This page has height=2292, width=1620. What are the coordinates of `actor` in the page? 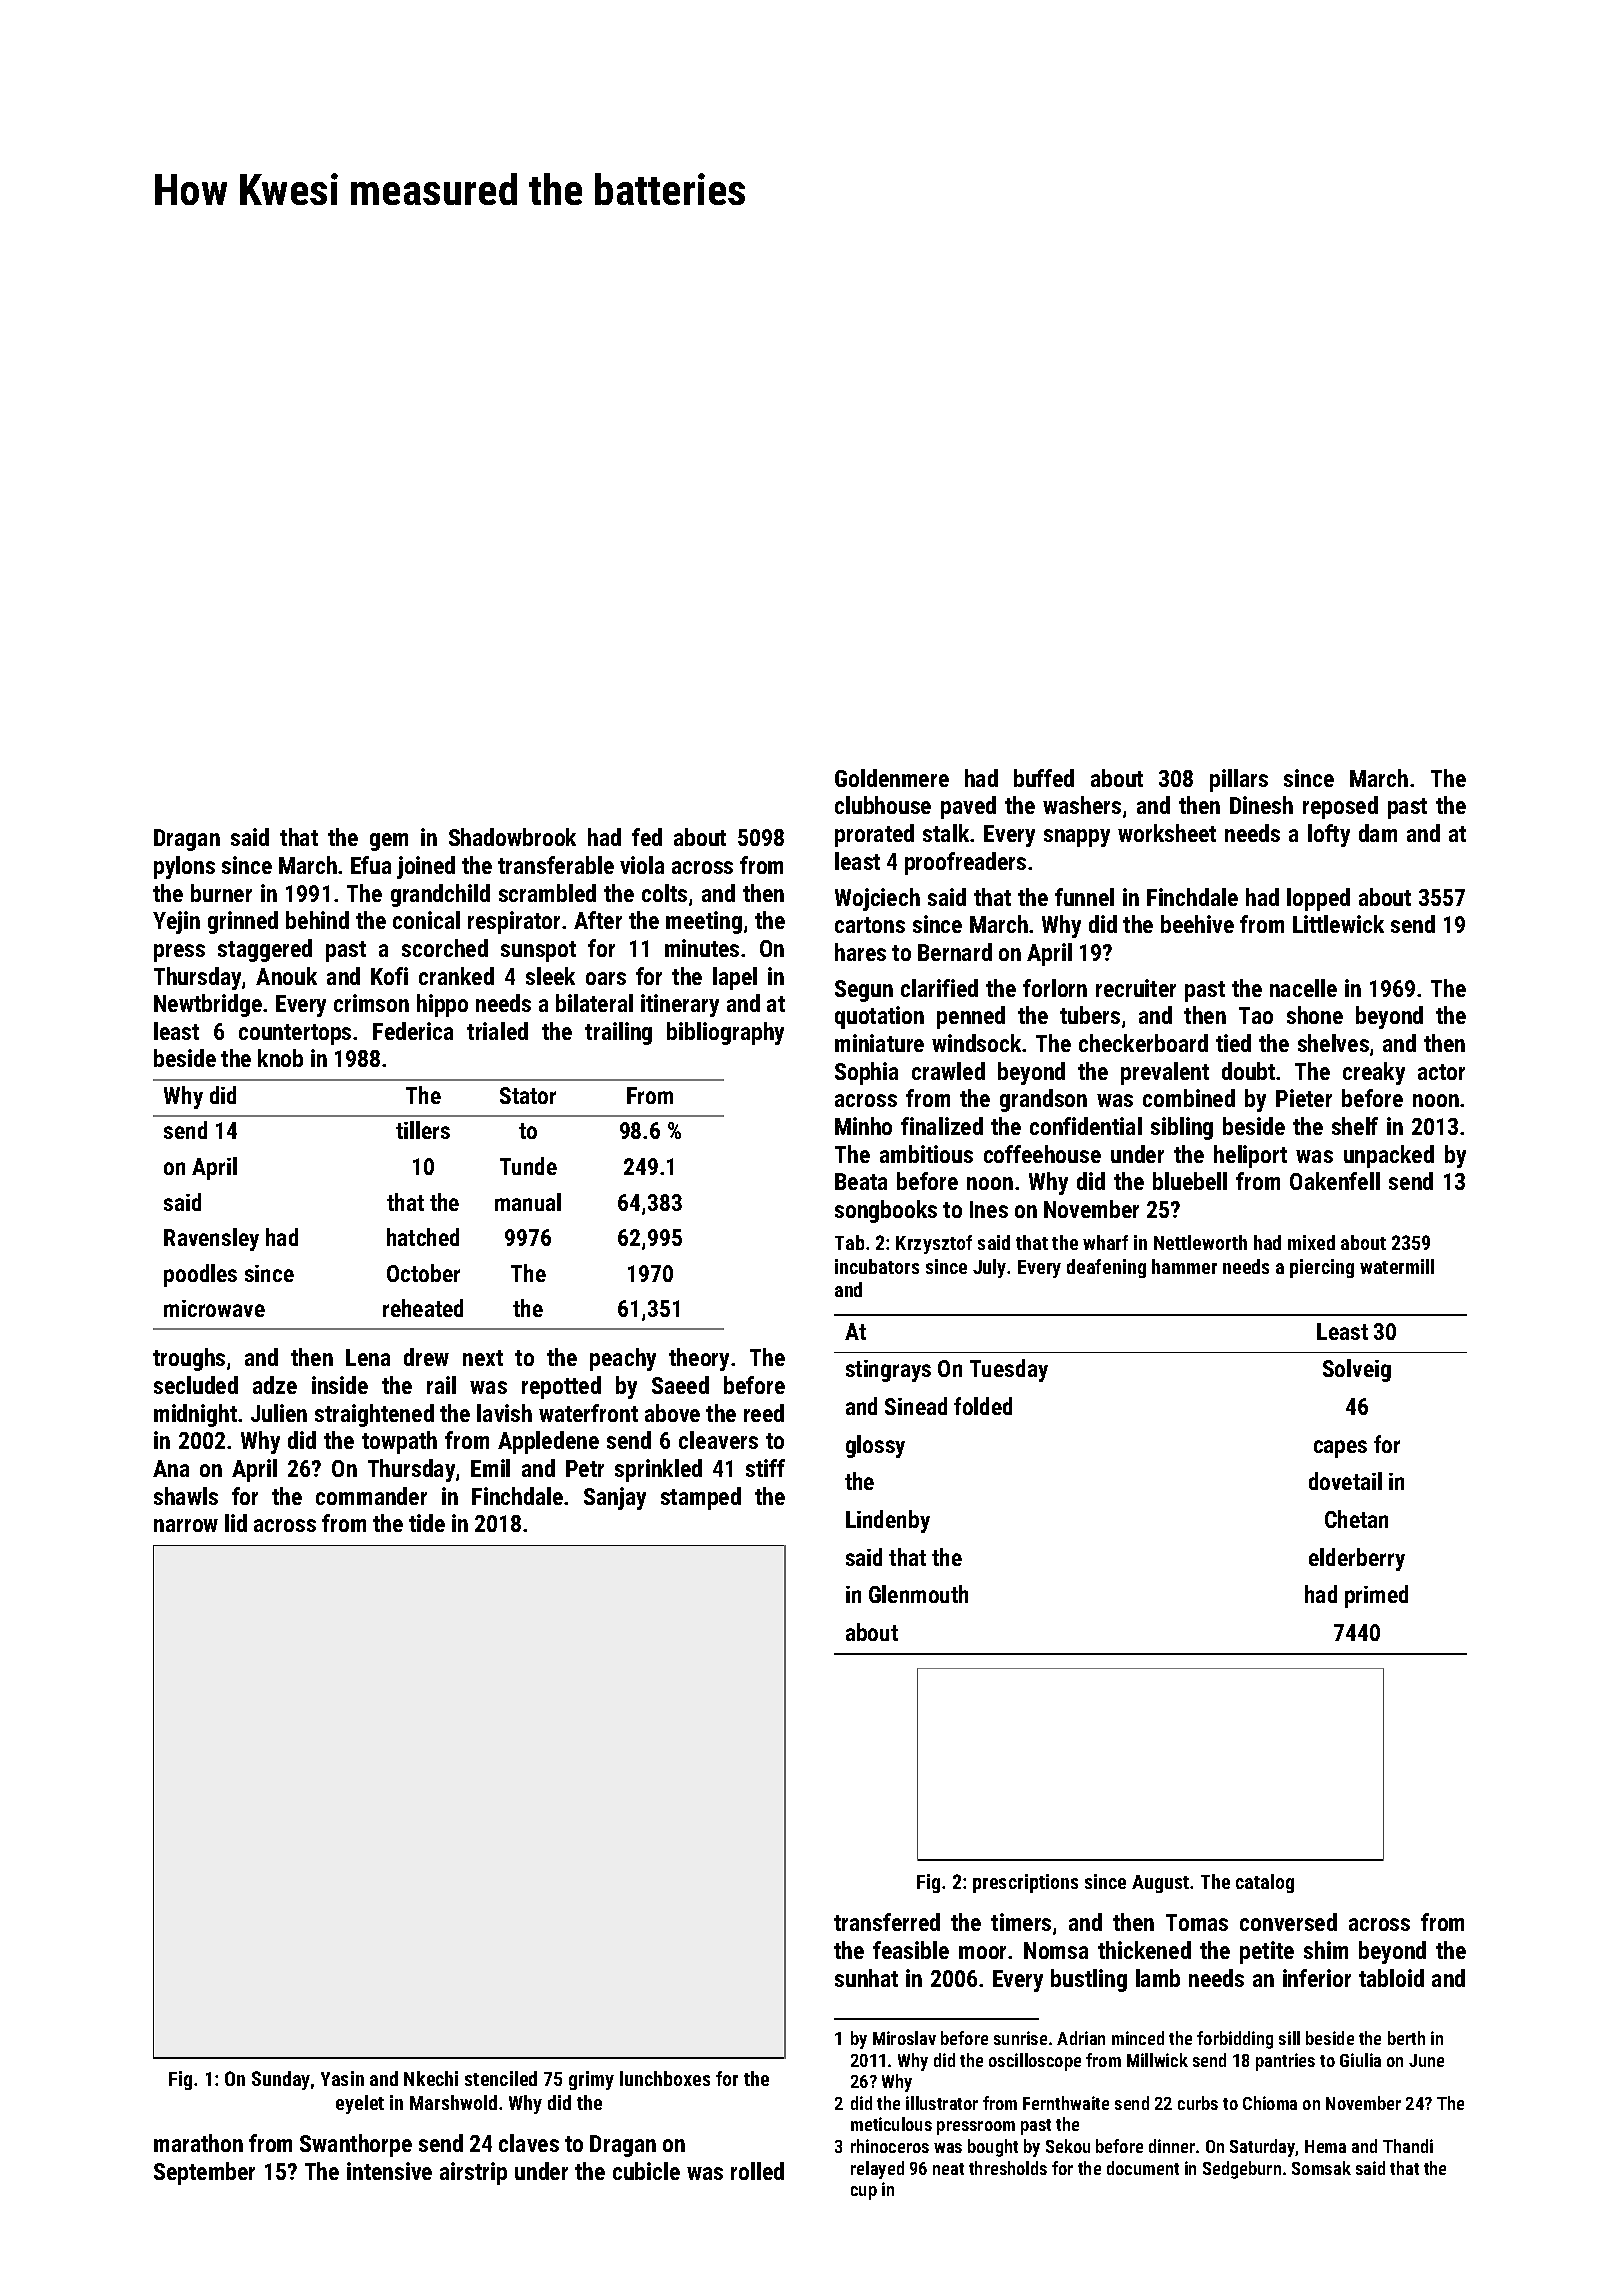 It's located at (1441, 1072).
